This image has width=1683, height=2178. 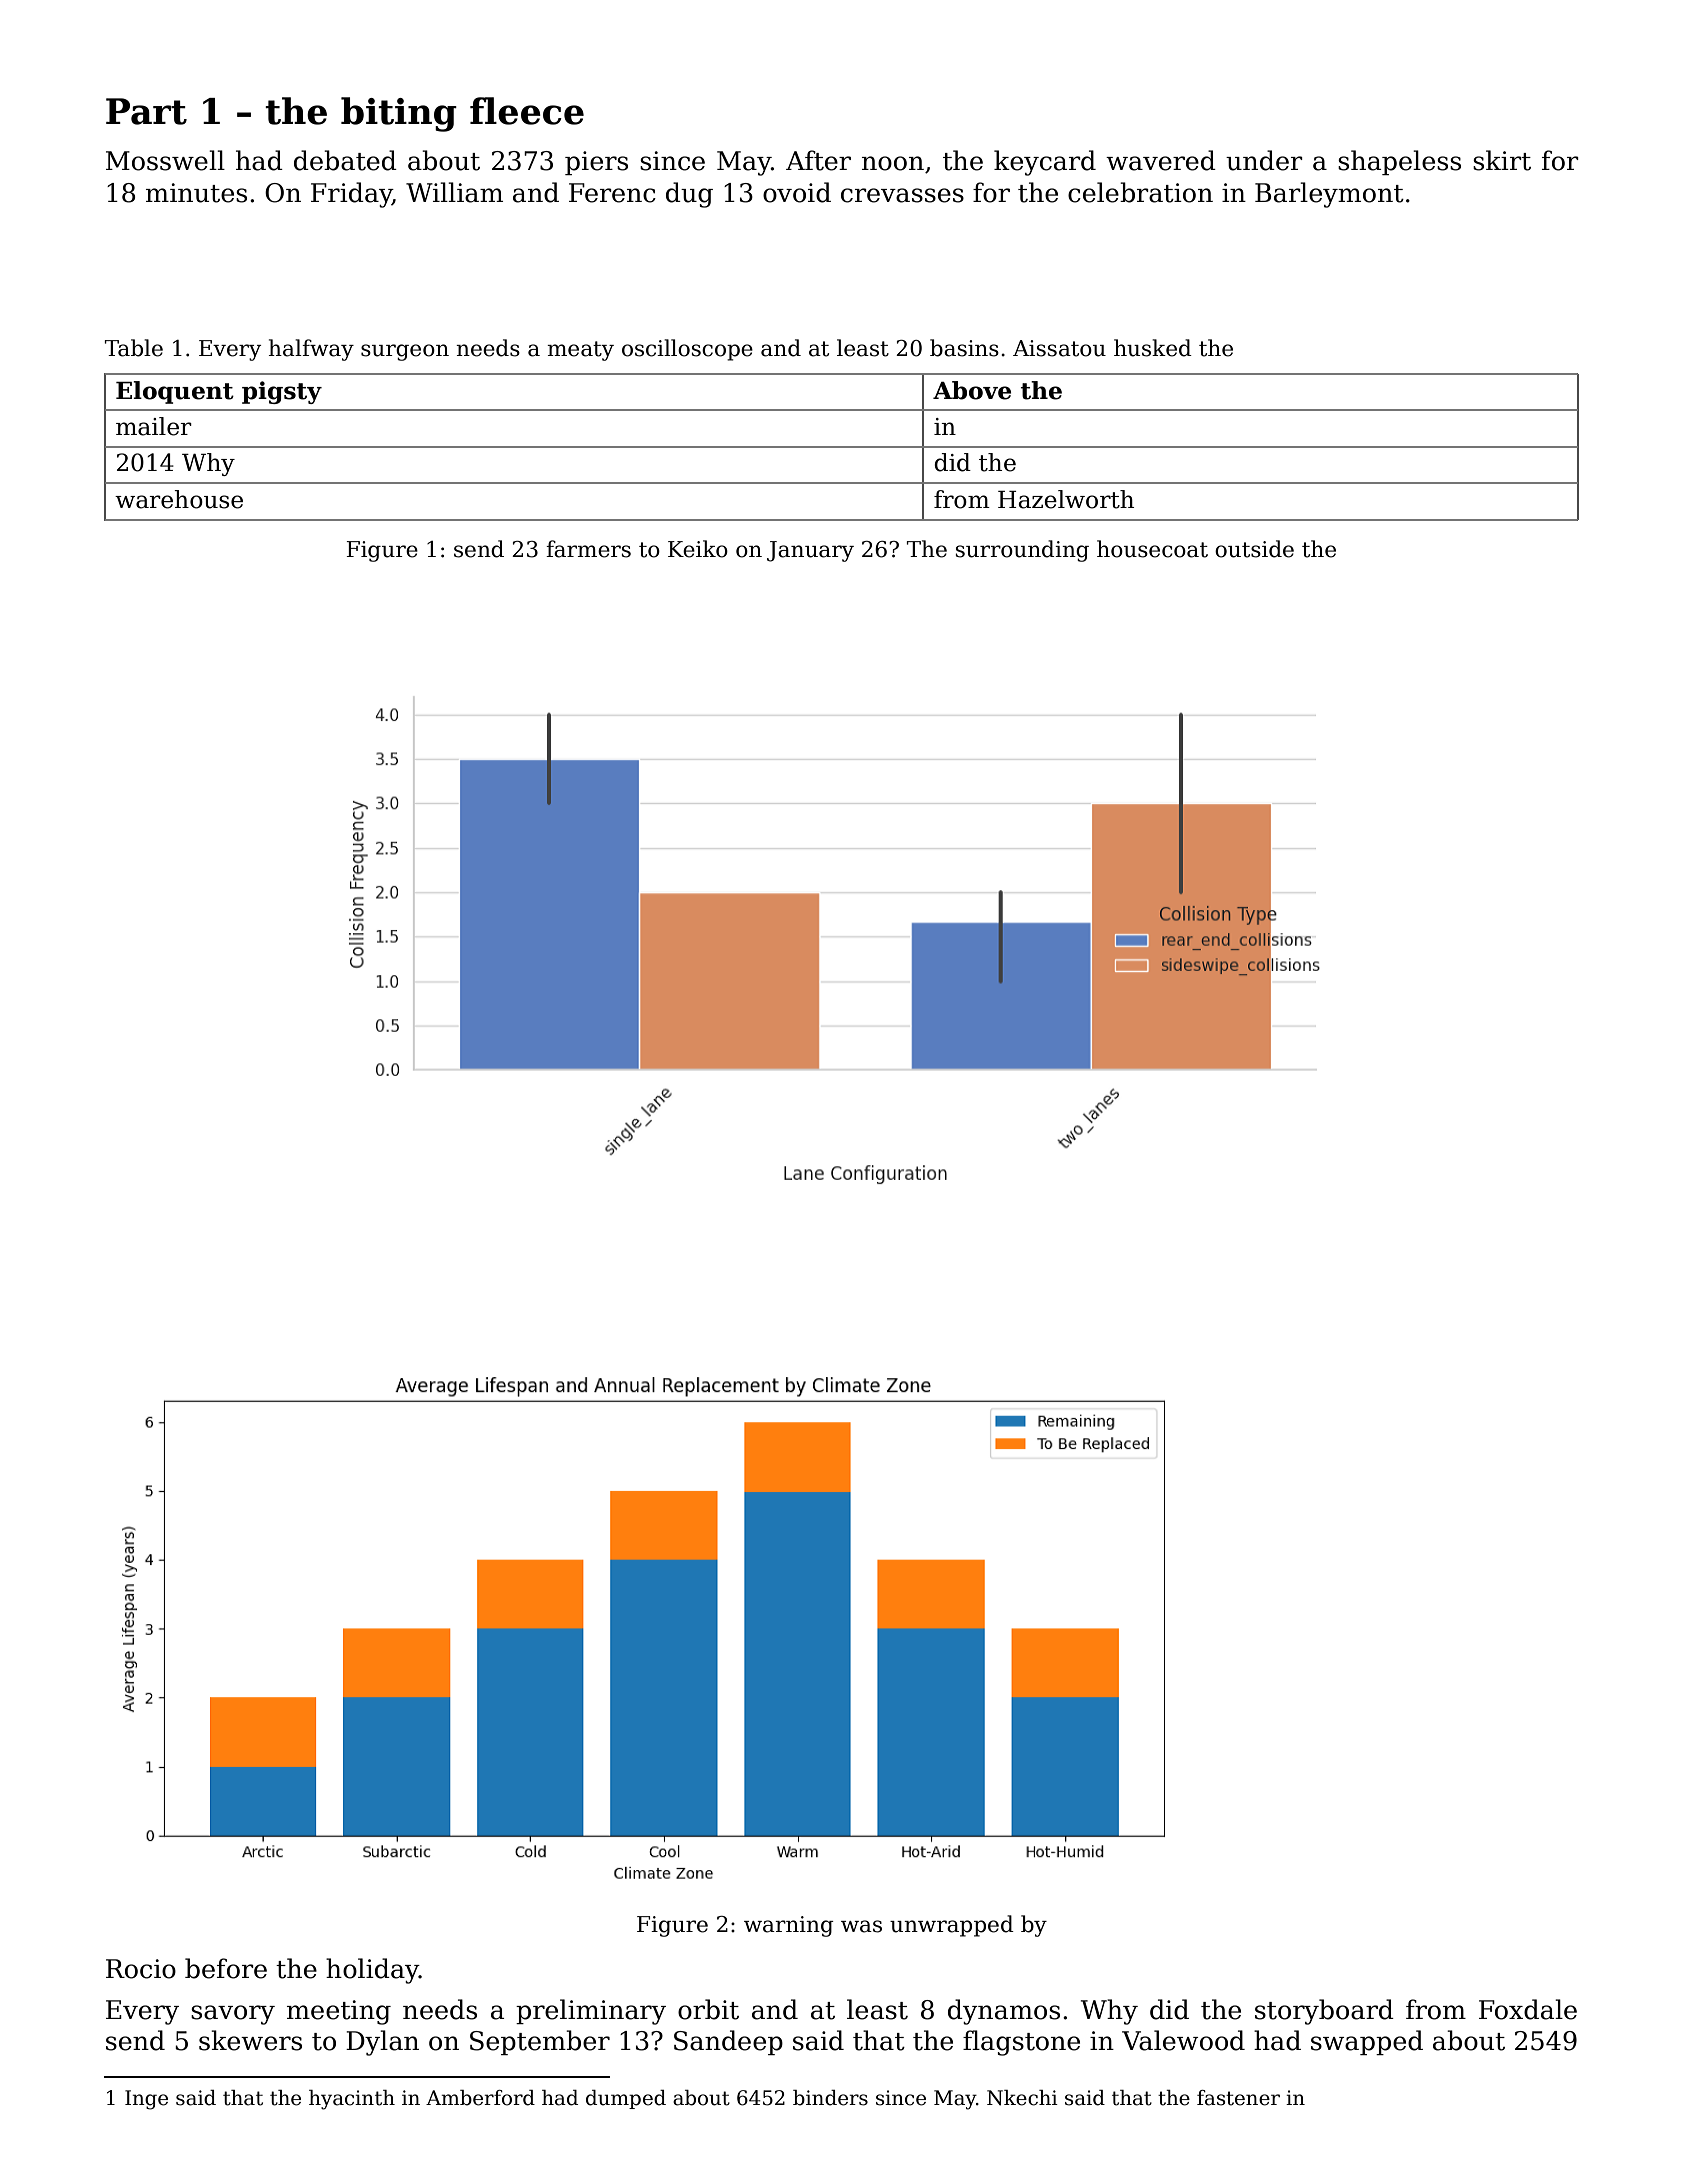 What do you see at coordinates (1324, 2012) in the image?
I see `storyboard` at bounding box center [1324, 2012].
